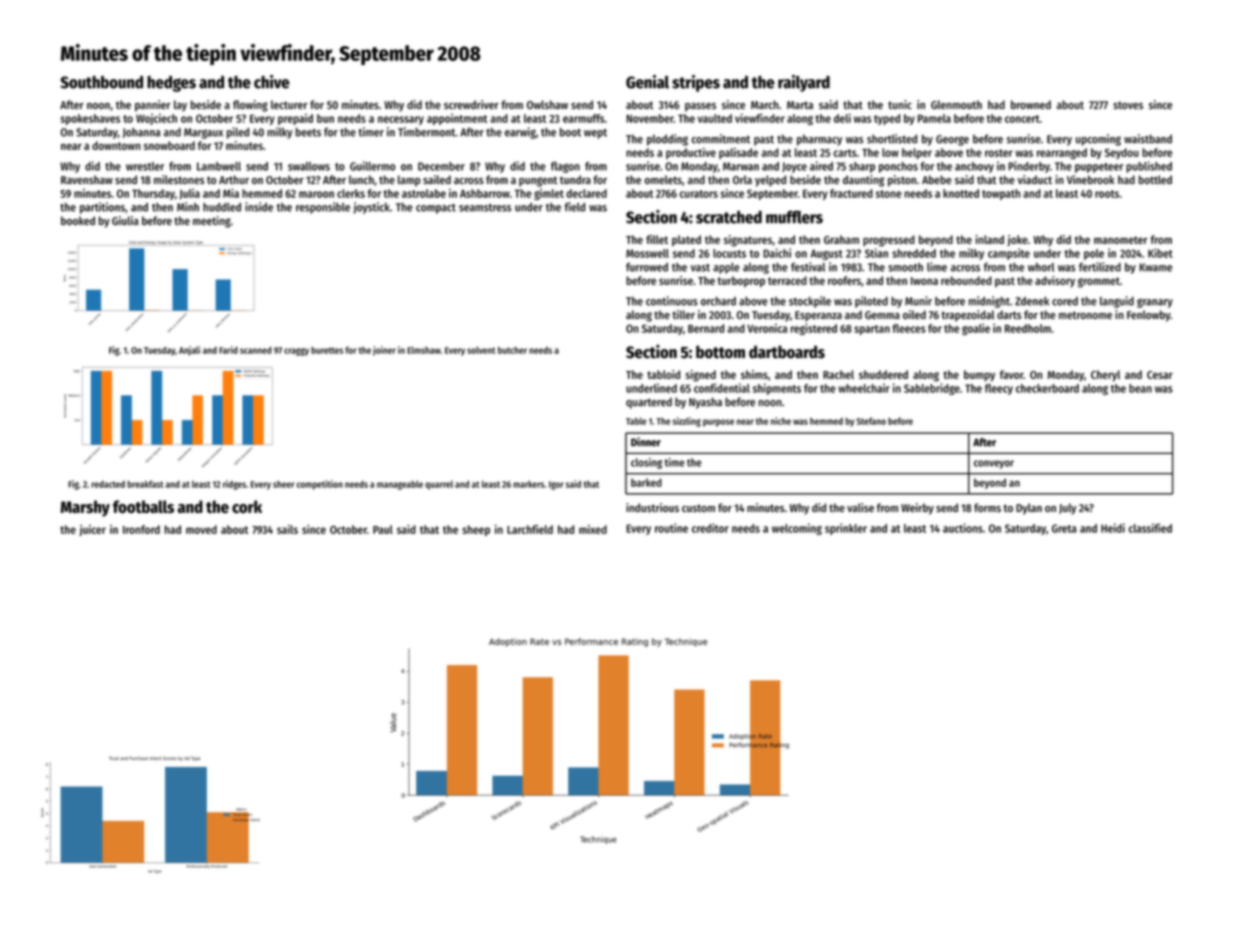 The height and width of the document is (952, 1233). Describe the element at coordinates (994, 464) in the document. I see `conveyor` at that location.
